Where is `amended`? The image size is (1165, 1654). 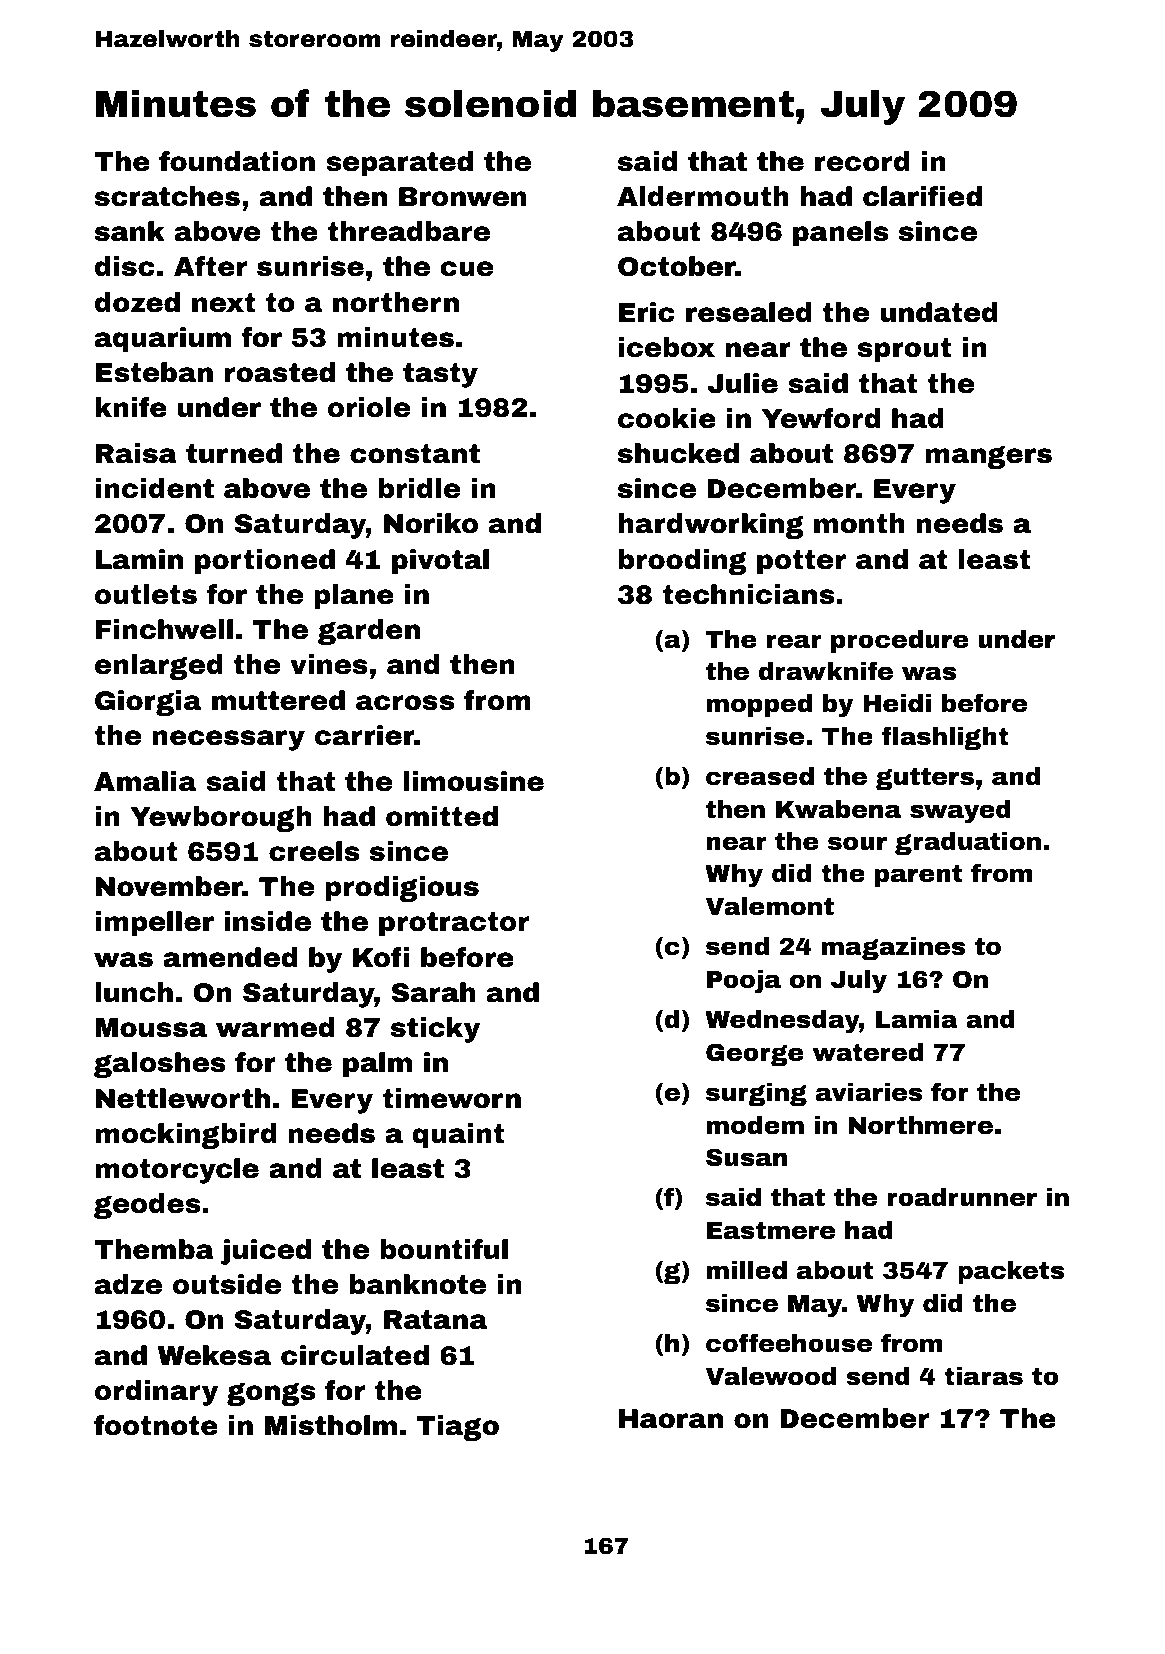 amended is located at coordinates (230, 957).
